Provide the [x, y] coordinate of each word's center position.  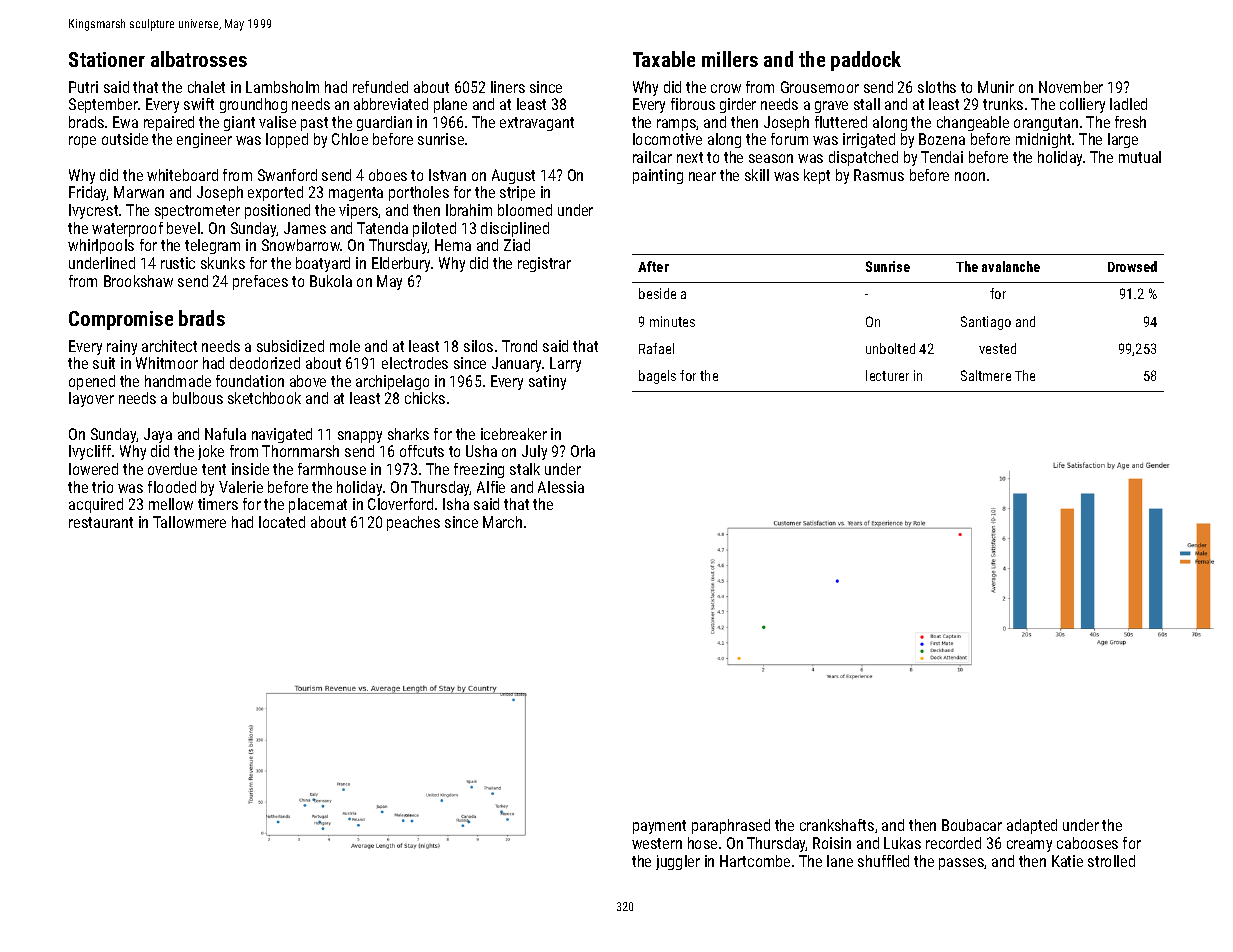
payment [659, 827]
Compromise [121, 320]
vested [997, 348]
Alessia [561, 487]
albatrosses [199, 59]
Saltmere [986, 375]
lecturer [887, 375]
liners [508, 87]
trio [102, 487]
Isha [456, 504]
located [282, 522]
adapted [1032, 826]
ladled [1128, 104]
